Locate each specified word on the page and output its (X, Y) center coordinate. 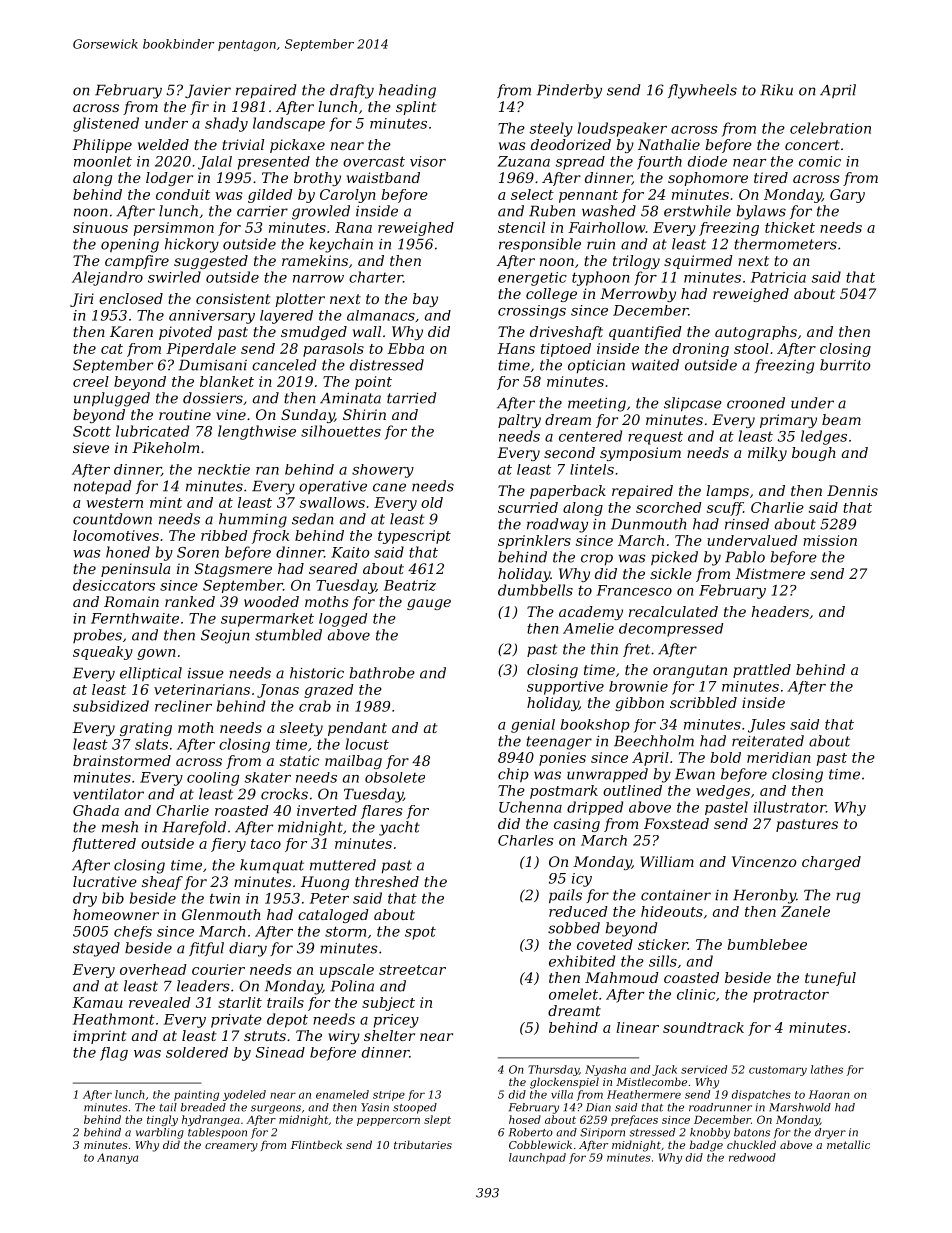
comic (820, 161)
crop (597, 559)
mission (830, 540)
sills (663, 961)
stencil (521, 227)
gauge (429, 604)
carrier (262, 211)
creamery (231, 1147)
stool (751, 348)
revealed (160, 1002)
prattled (762, 671)
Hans (516, 348)
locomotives (116, 535)
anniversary (212, 317)
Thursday (553, 1070)
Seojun (225, 636)
